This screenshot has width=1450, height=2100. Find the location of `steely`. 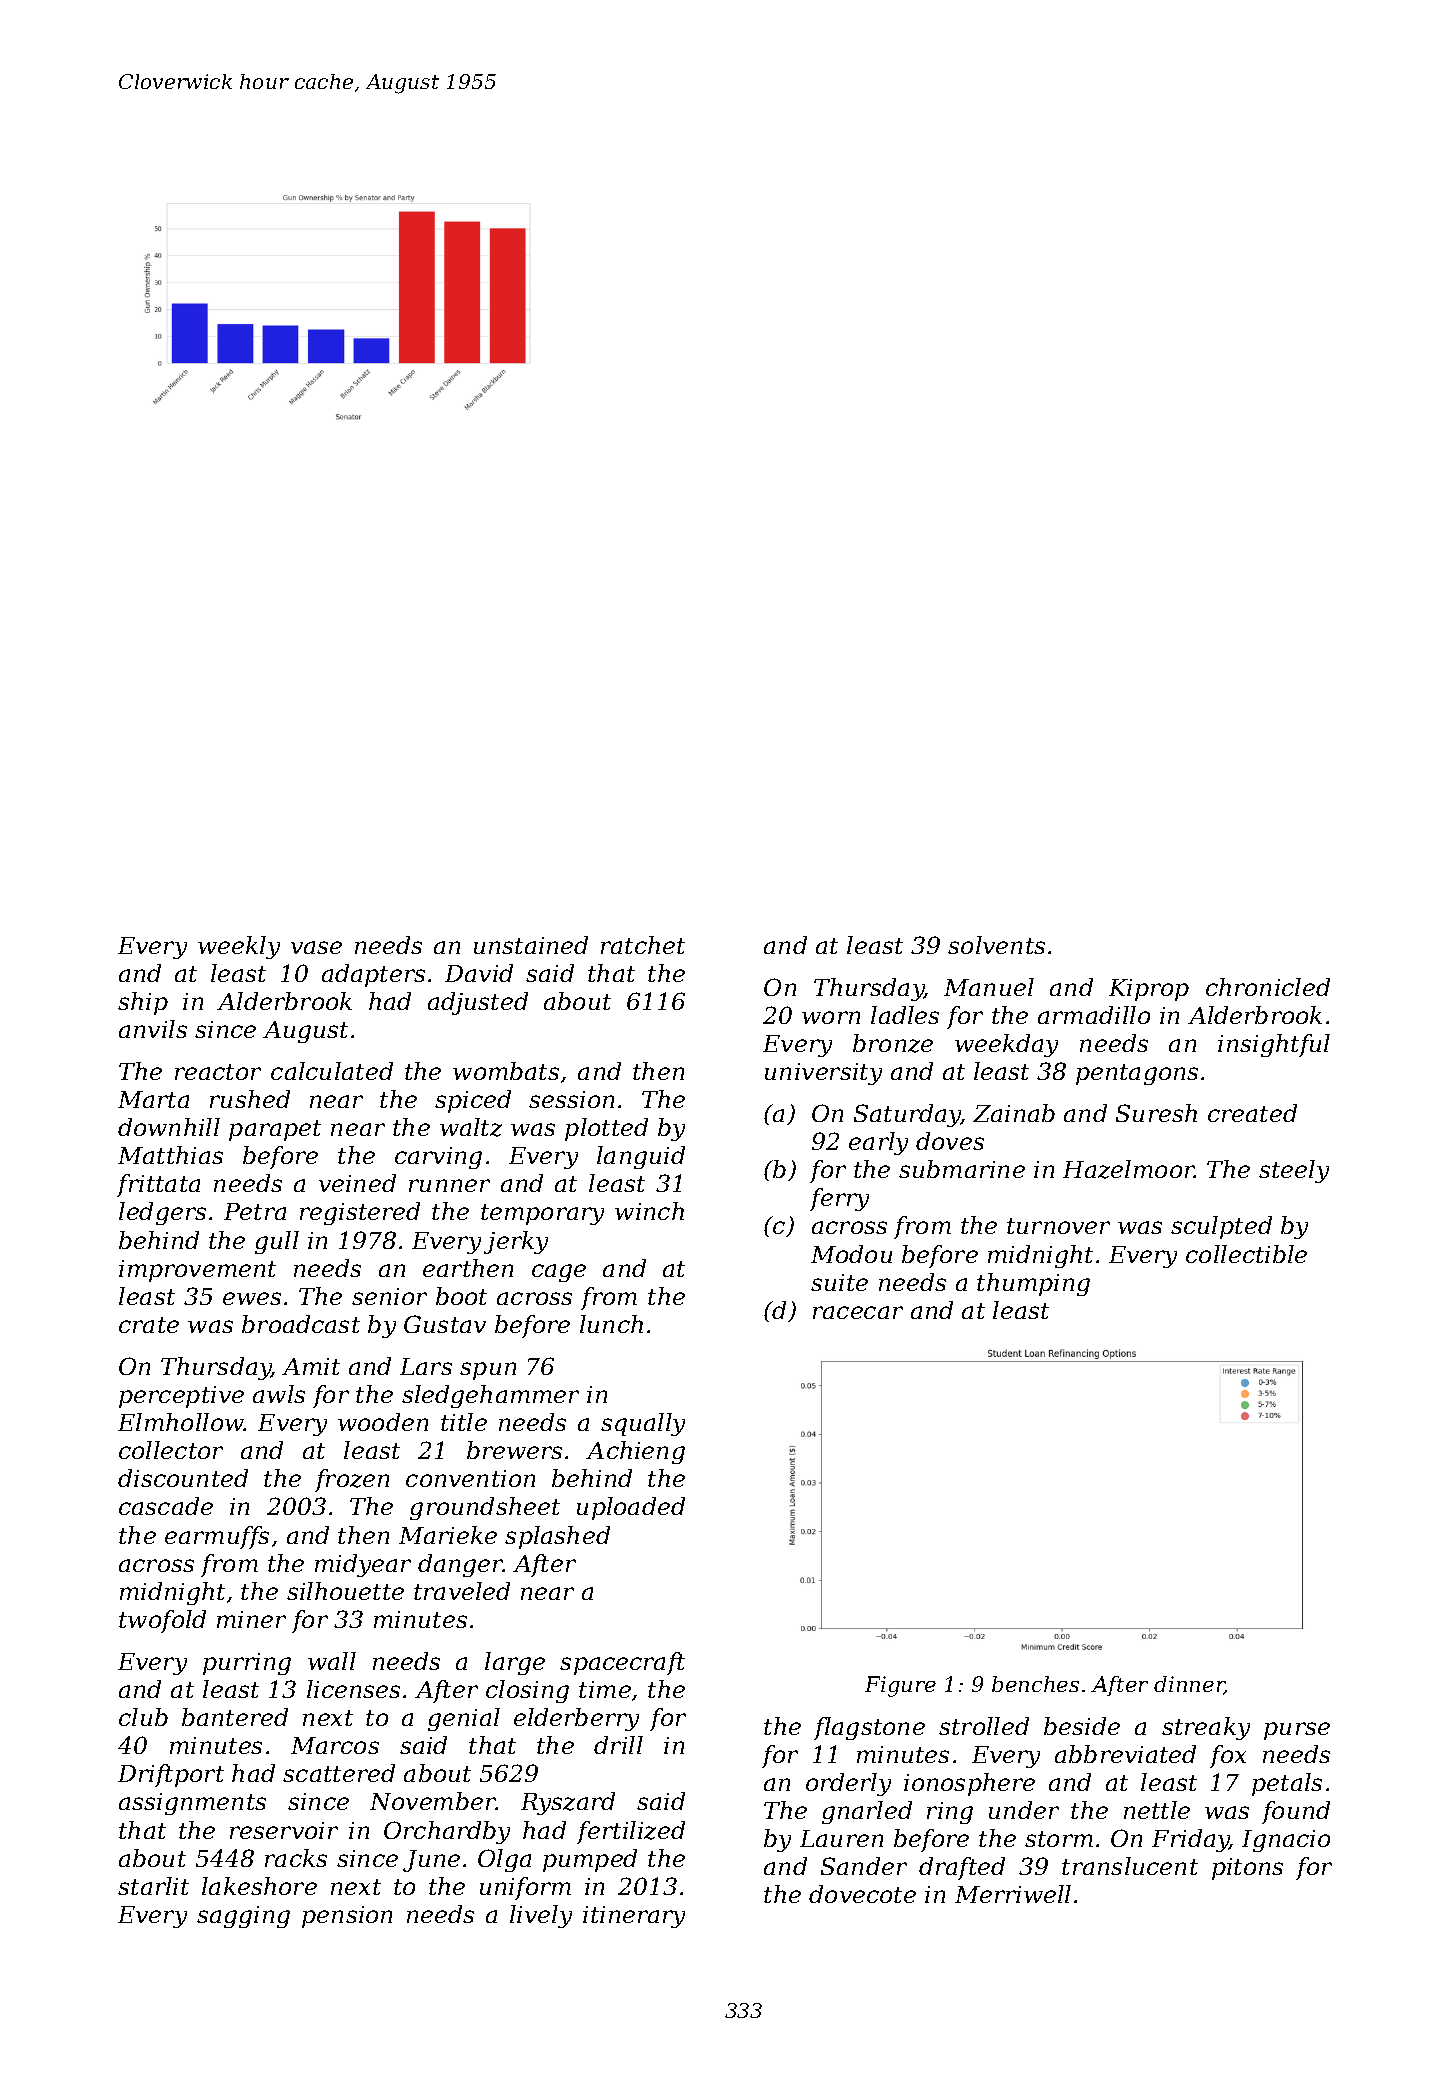

steely is located at coordinates (1294, 1171).
